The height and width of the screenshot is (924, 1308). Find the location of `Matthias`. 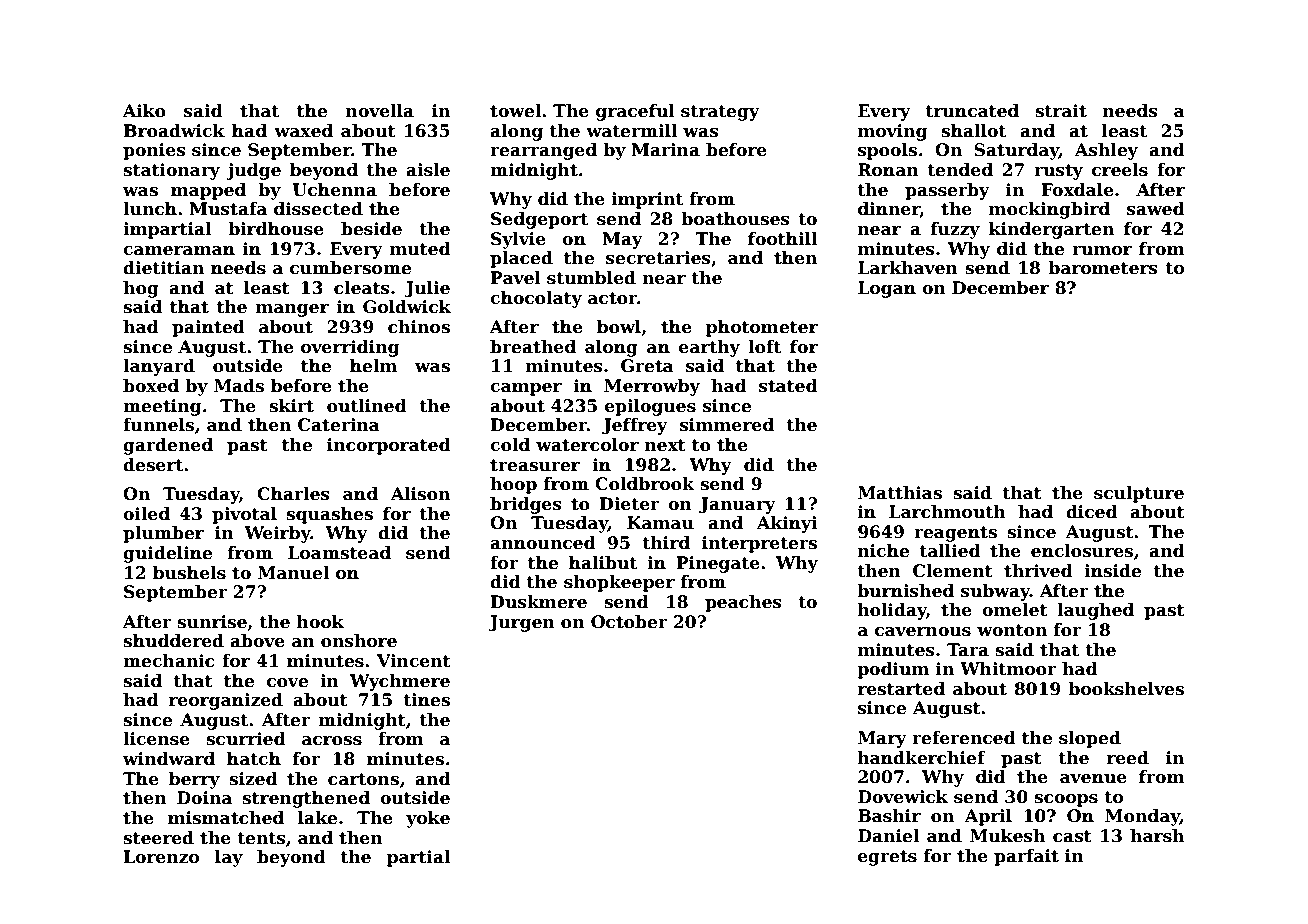

Matthias is located at coordinates (900, 493).
